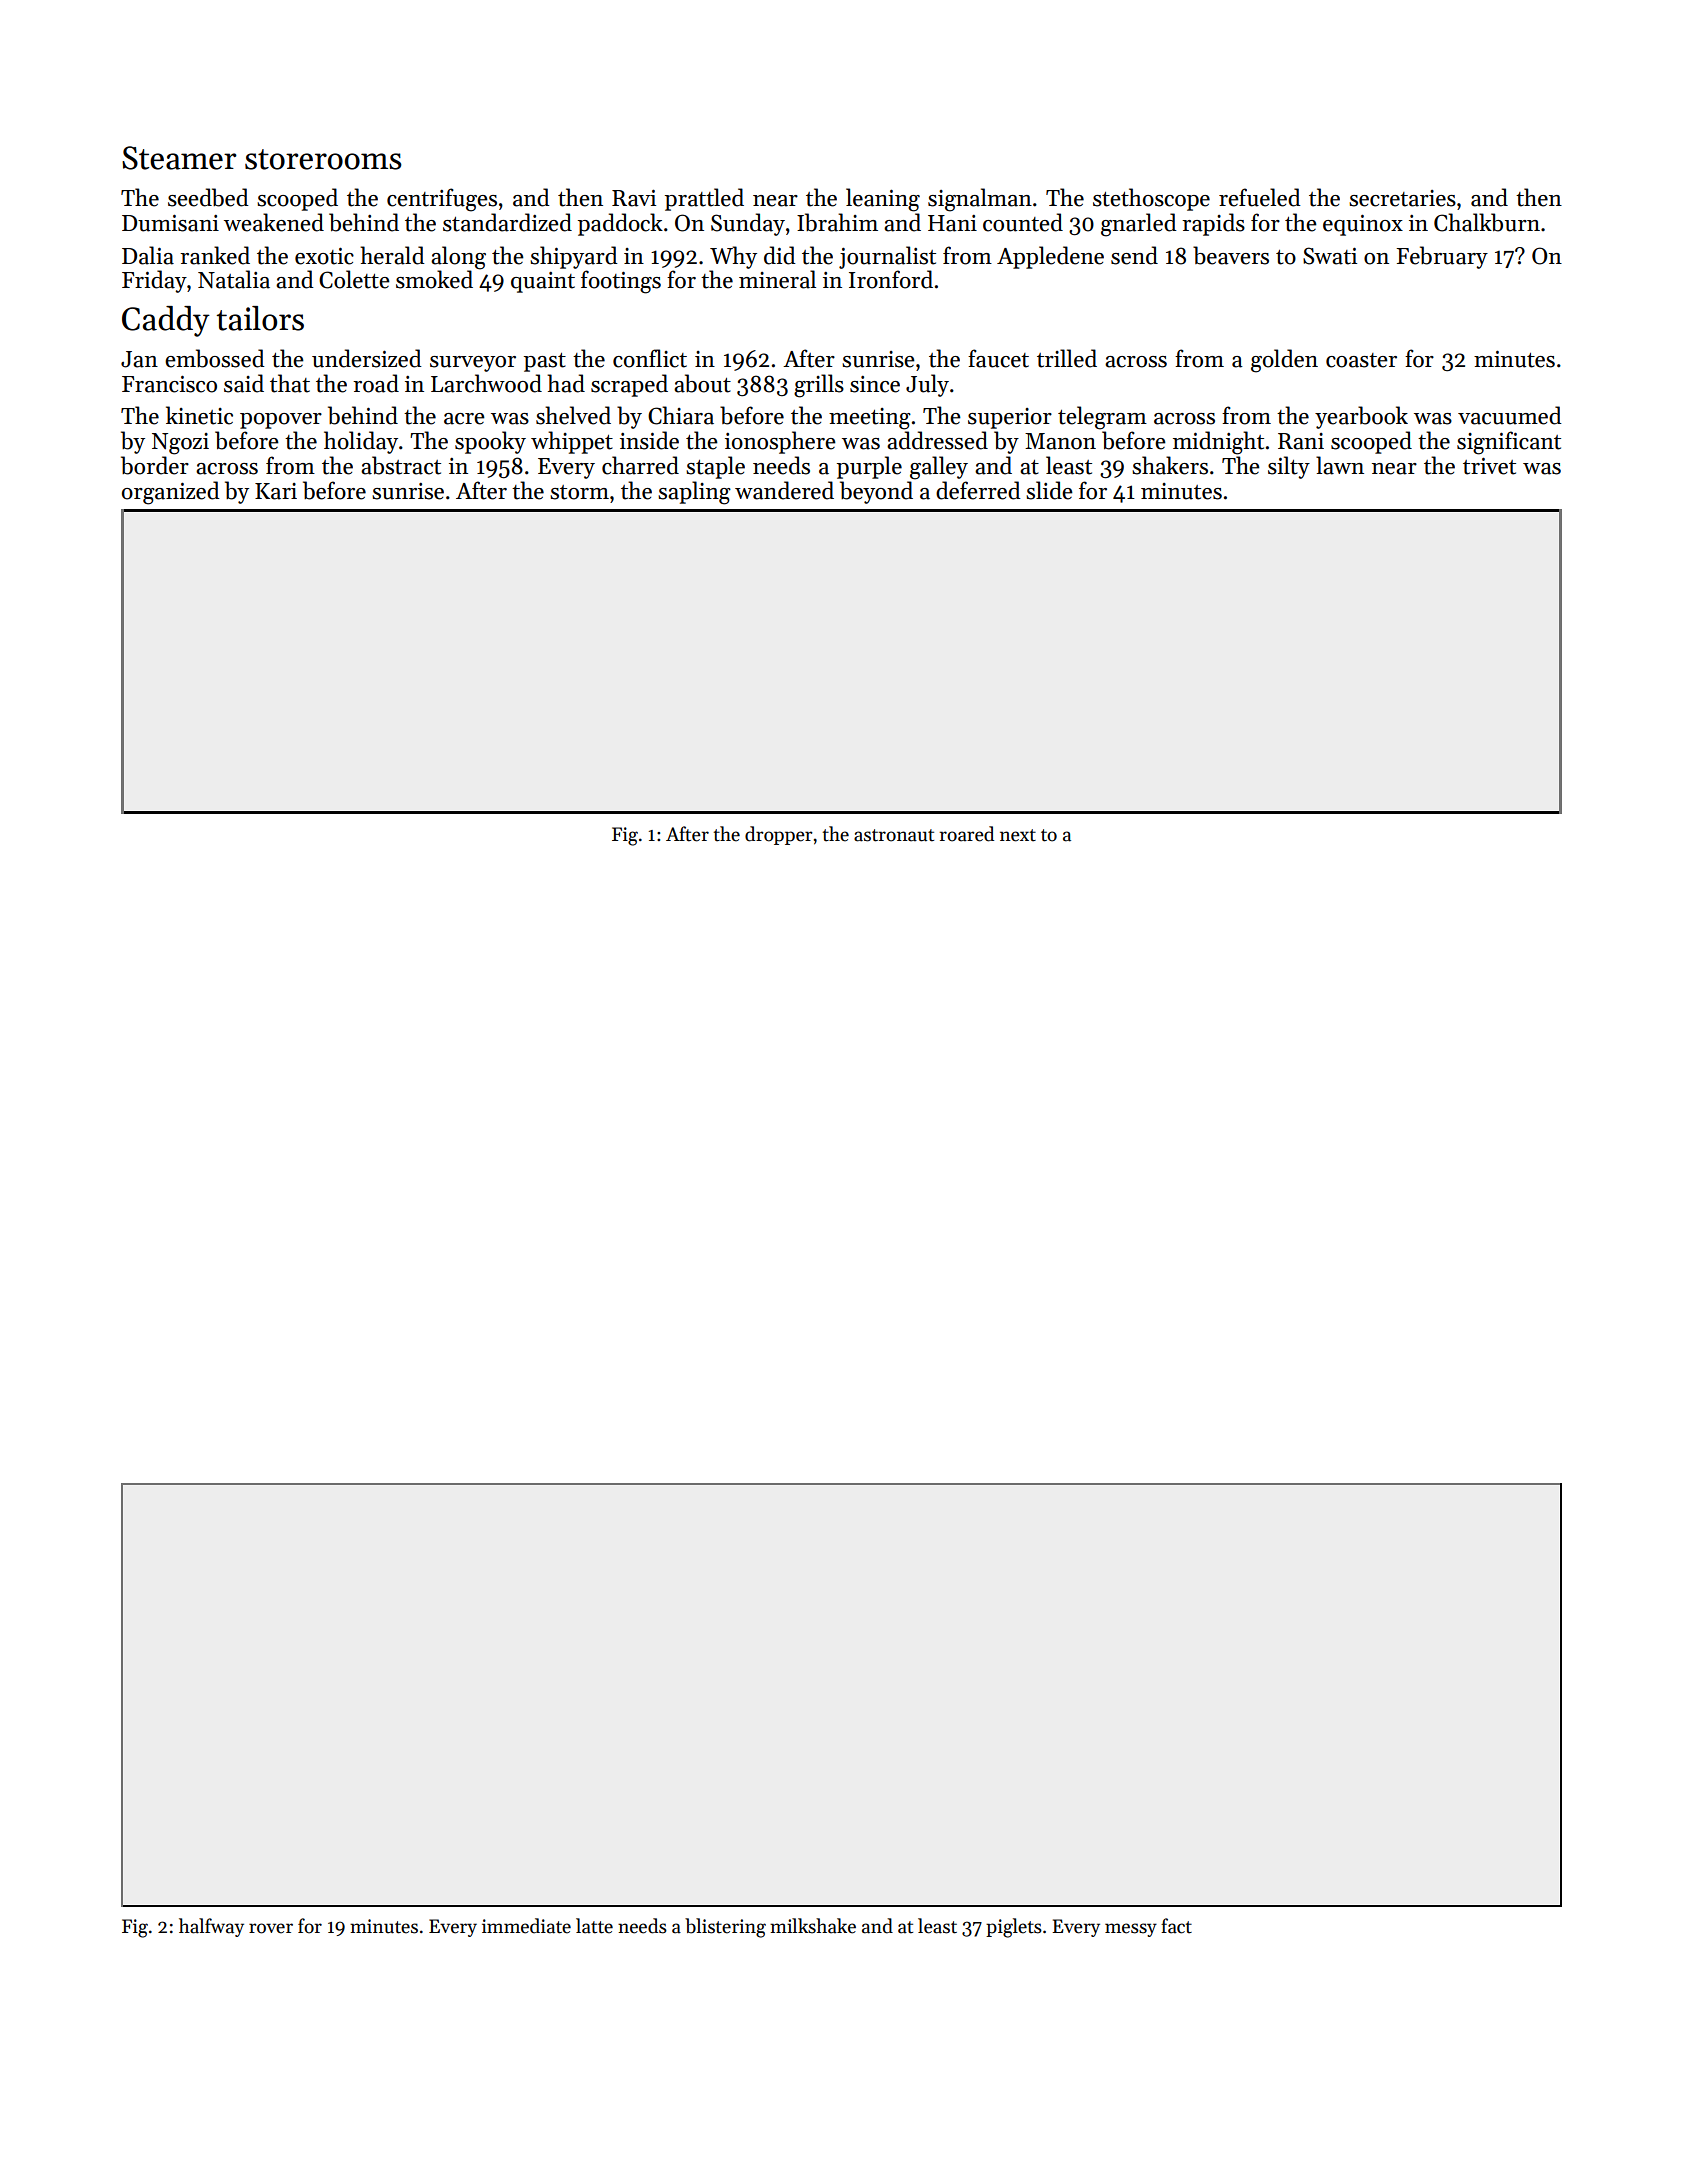  What do you see at coordinates (526, 1926) in the image?
I see `immediate` at bounding box center [526, 1926].
